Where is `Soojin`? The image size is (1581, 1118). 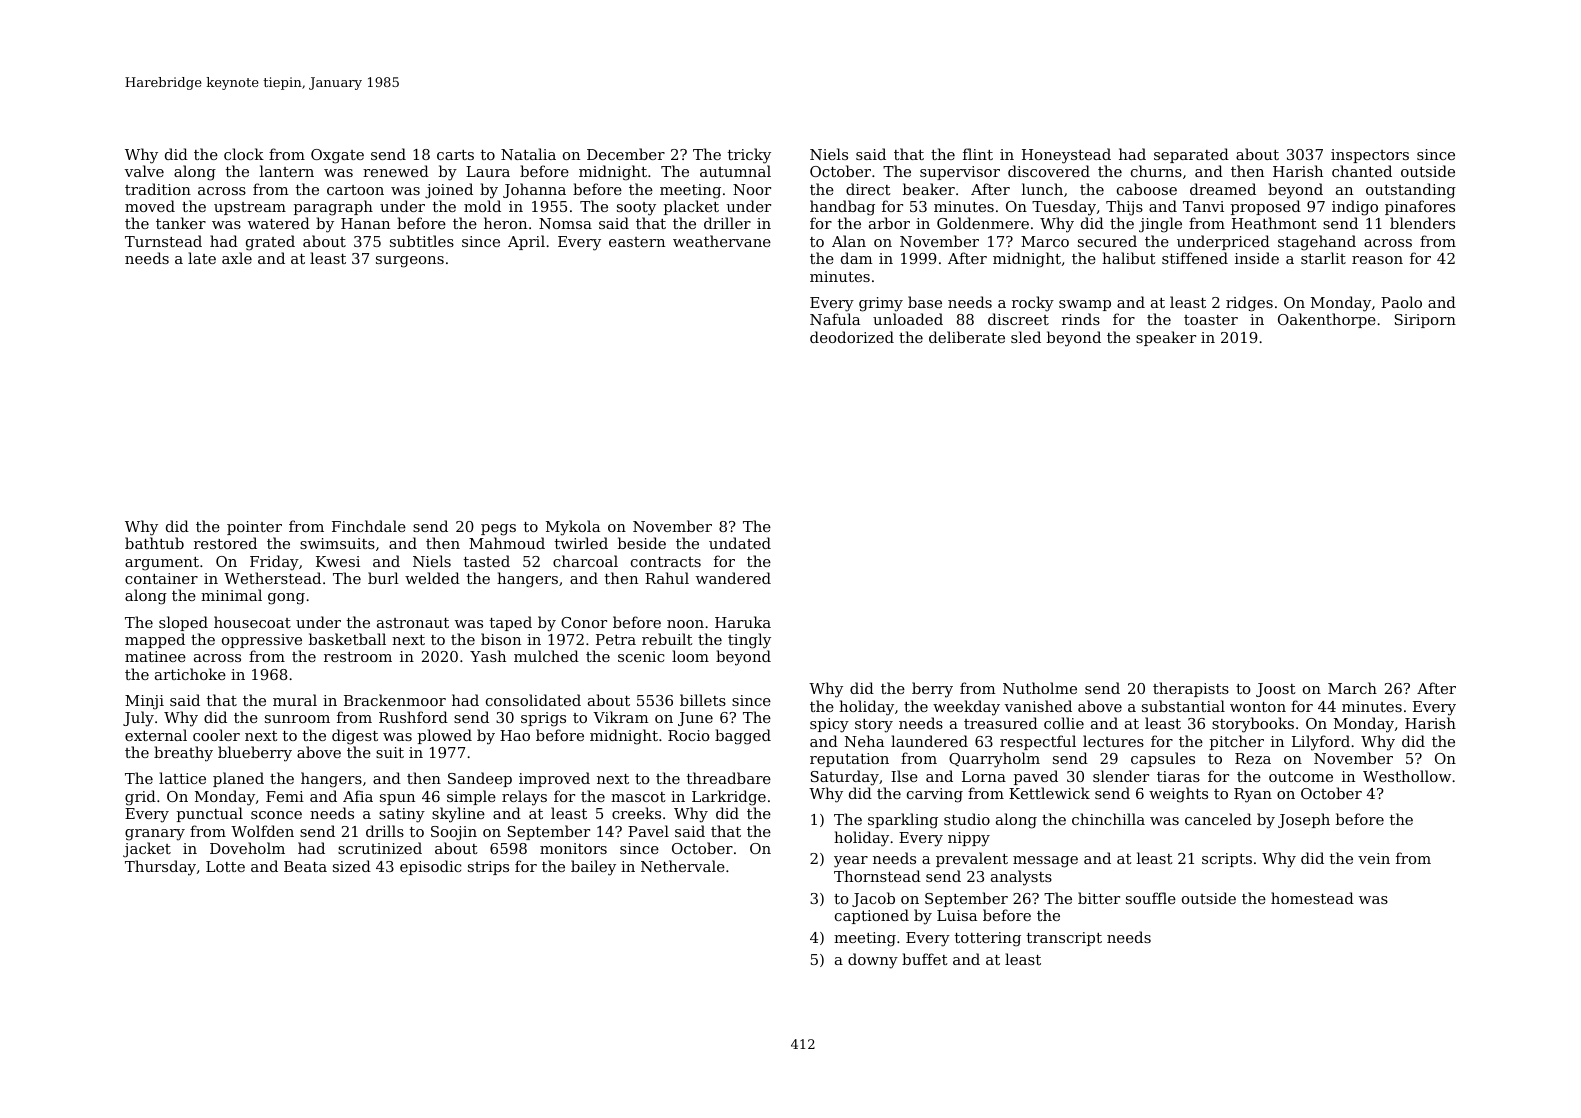 Soojin is located at coordinates (454, 833).
